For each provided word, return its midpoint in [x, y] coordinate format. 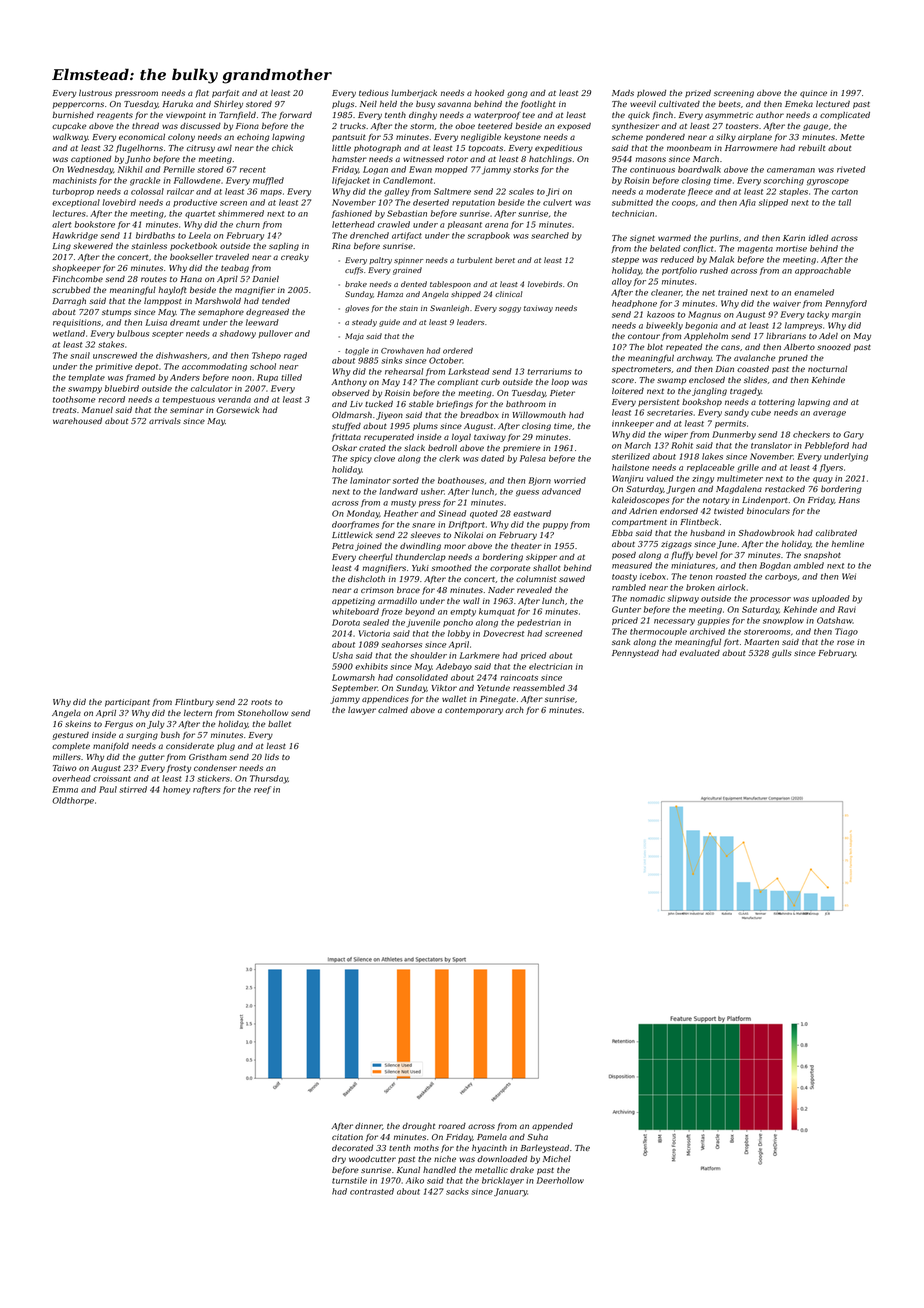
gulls [782, 654]
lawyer [362, 711]
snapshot [822, 556]
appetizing [353, 602]
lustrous [95, 93]
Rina [341, 246]
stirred [133, 789]
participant [127, 703]
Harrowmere [751, 148]
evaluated [700, 653]
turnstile [349, 1180]
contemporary [474, 711]
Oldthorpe [73, 801]
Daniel [265, 279]
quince [813, 94]
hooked [489, 93]
